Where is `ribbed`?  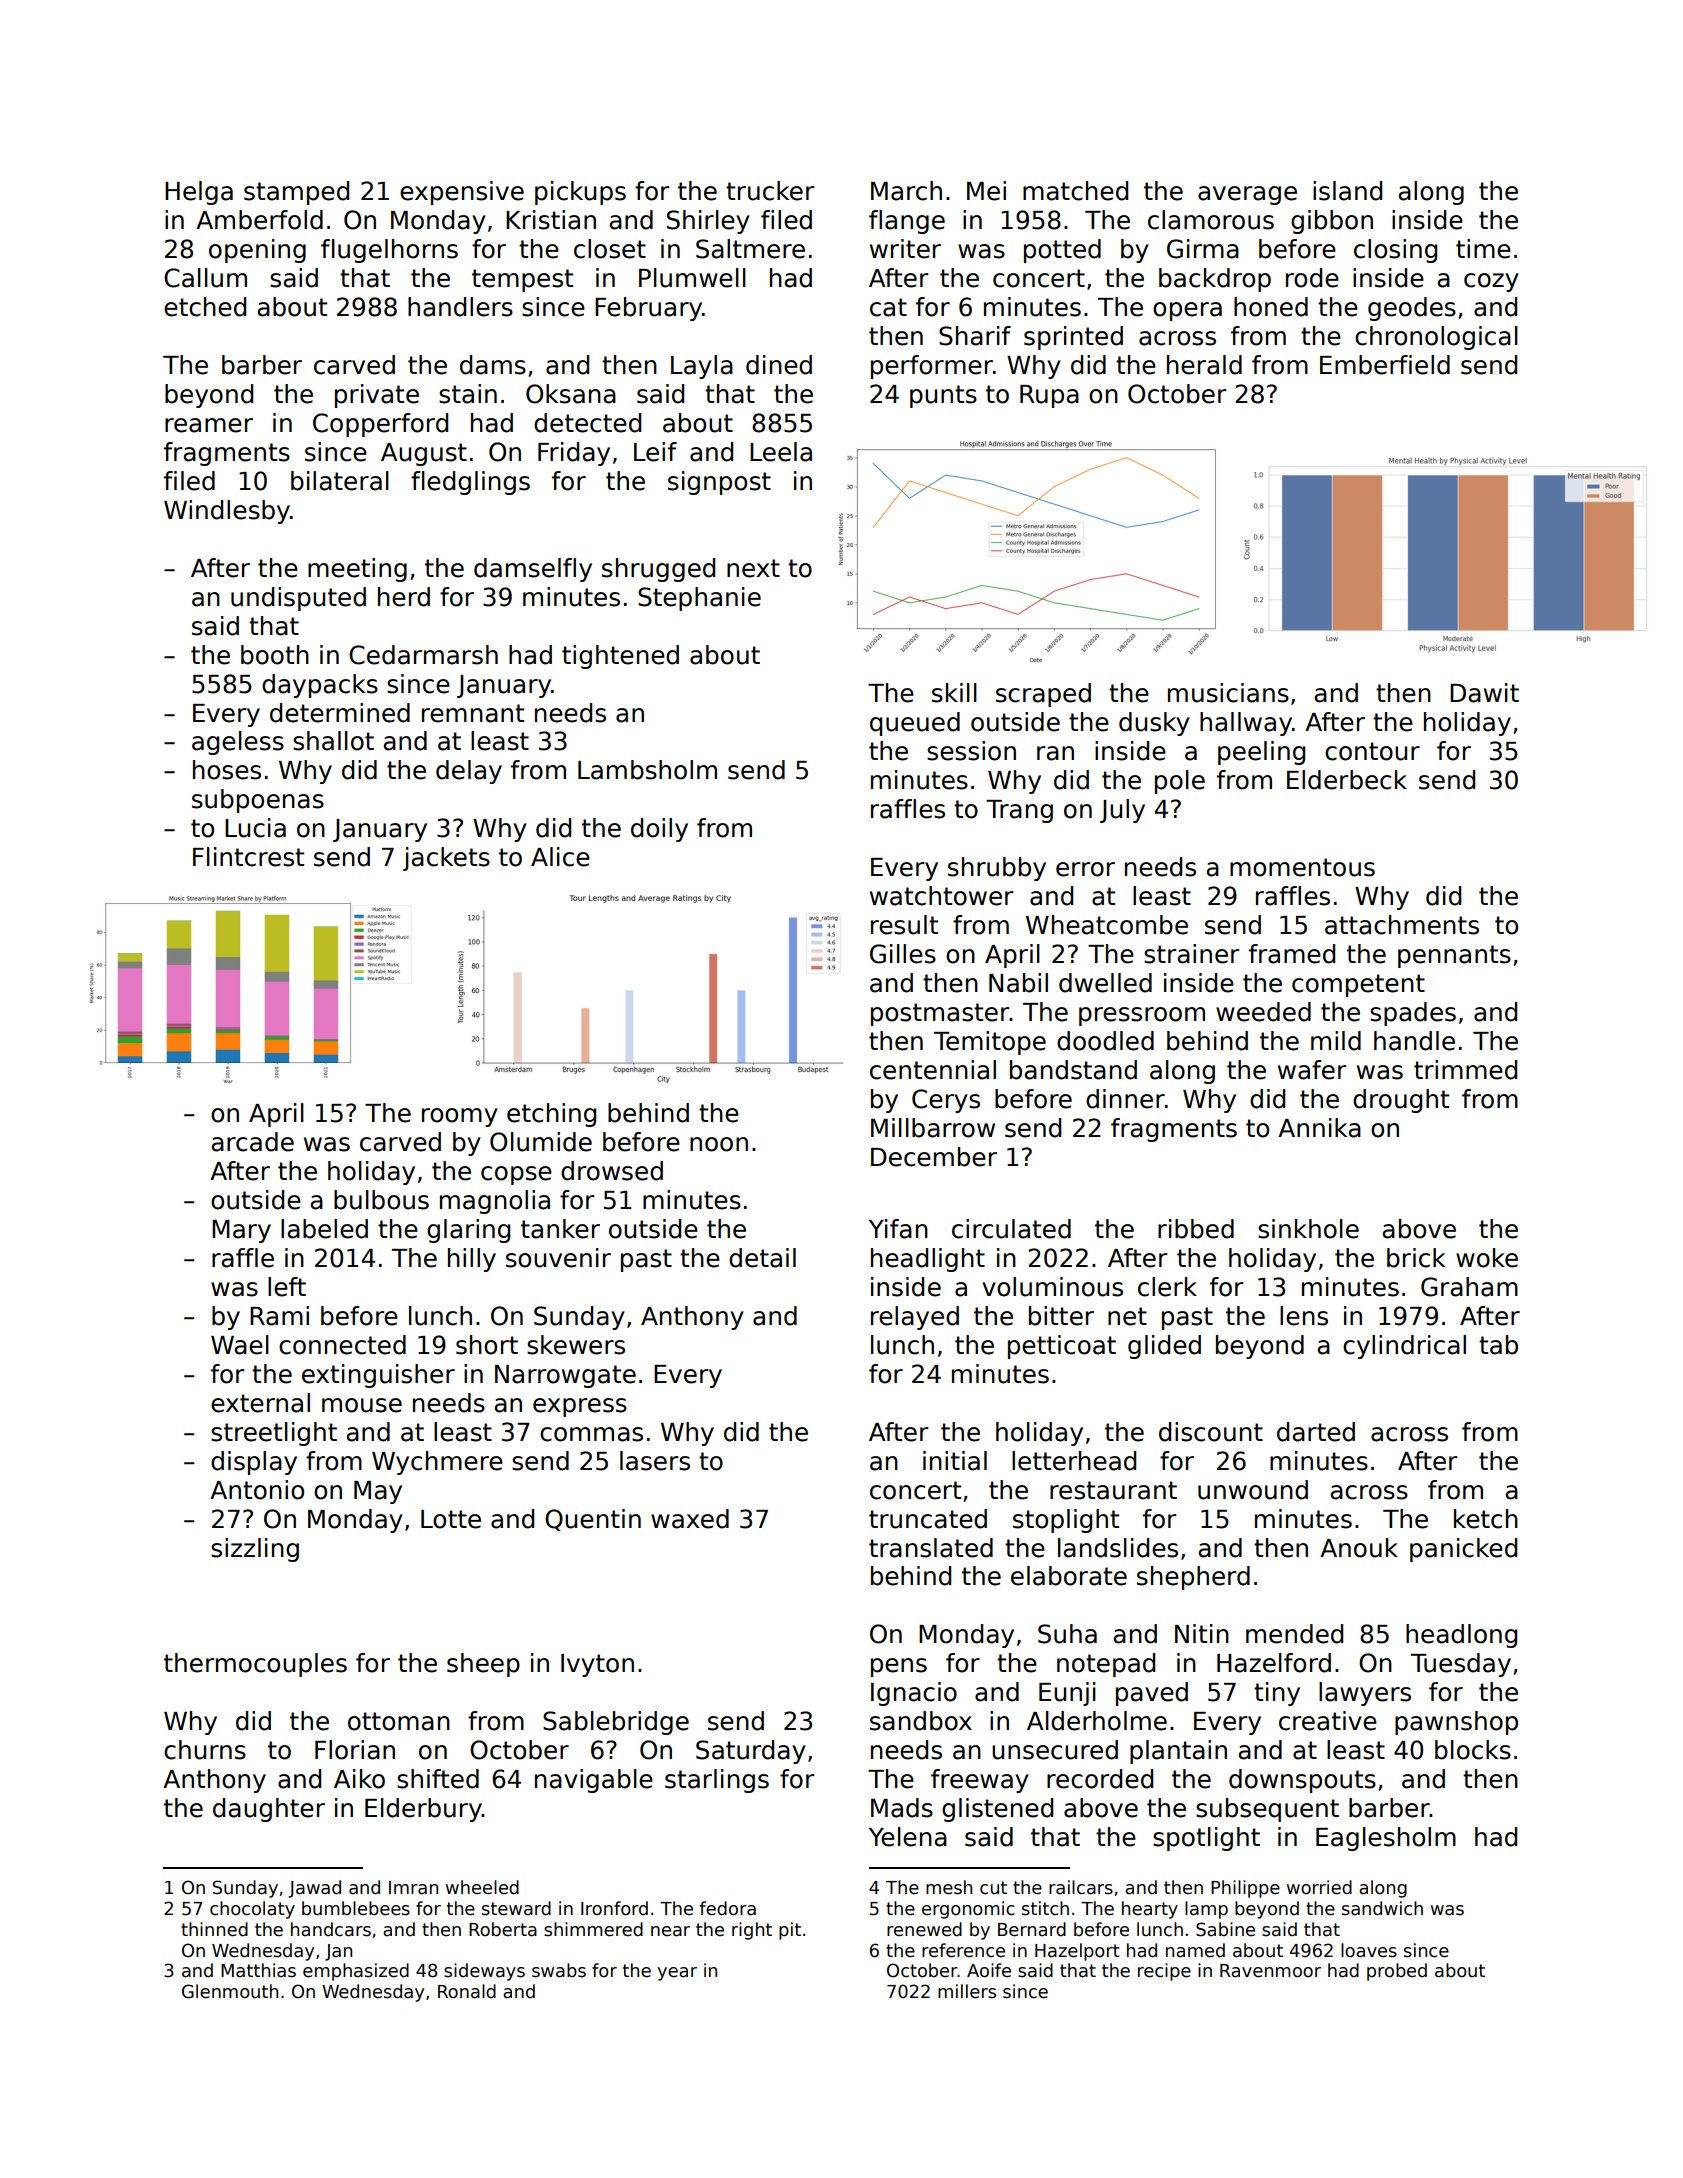 ribbed is located at coordinates (1196, 1229).
